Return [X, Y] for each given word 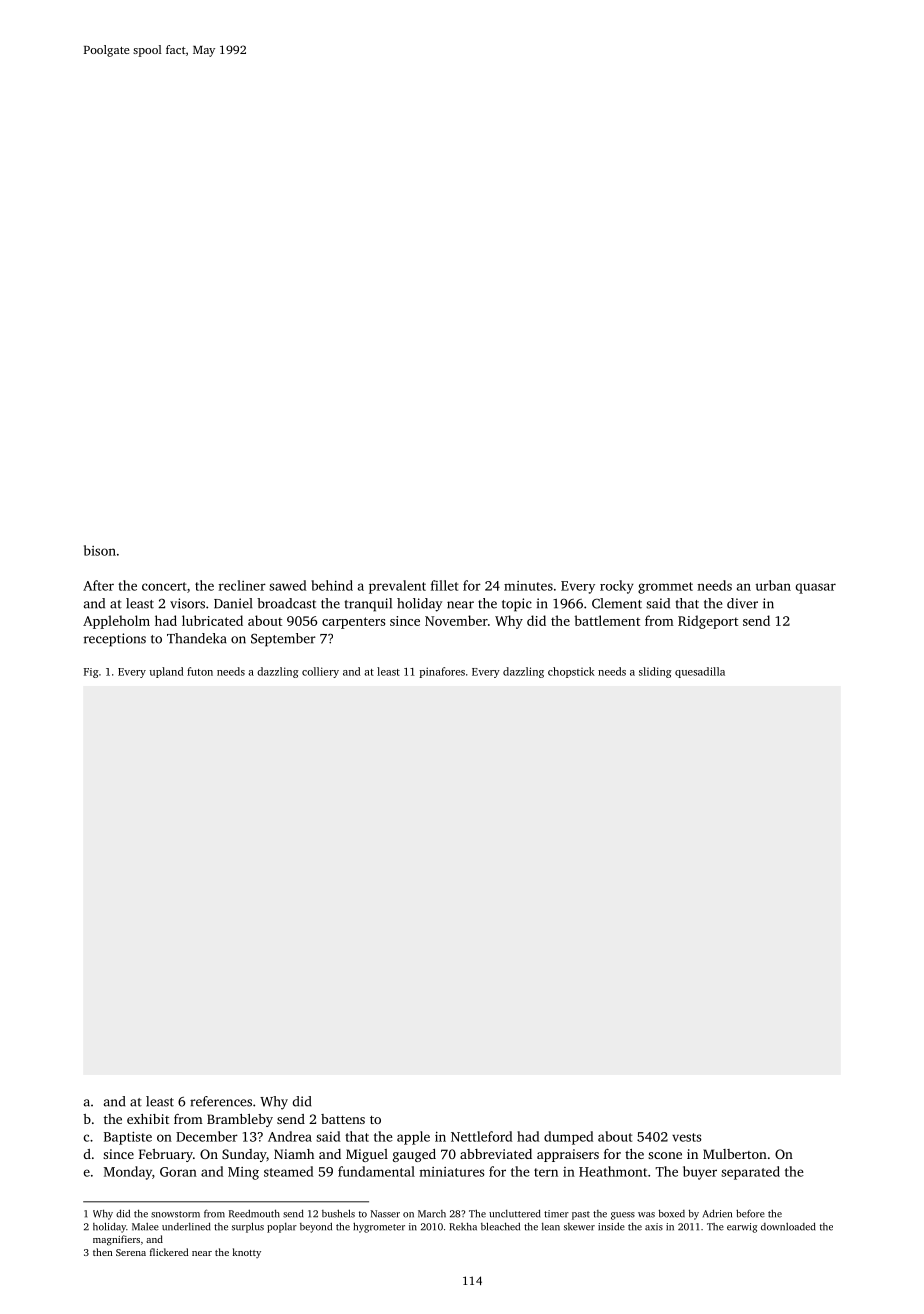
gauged [414, 1155]
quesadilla [700, 672]
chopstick [571, 672]
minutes [528, 586]
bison [100, 550]
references [221, 1101]
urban [773, 585]
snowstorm [175, 1214]
